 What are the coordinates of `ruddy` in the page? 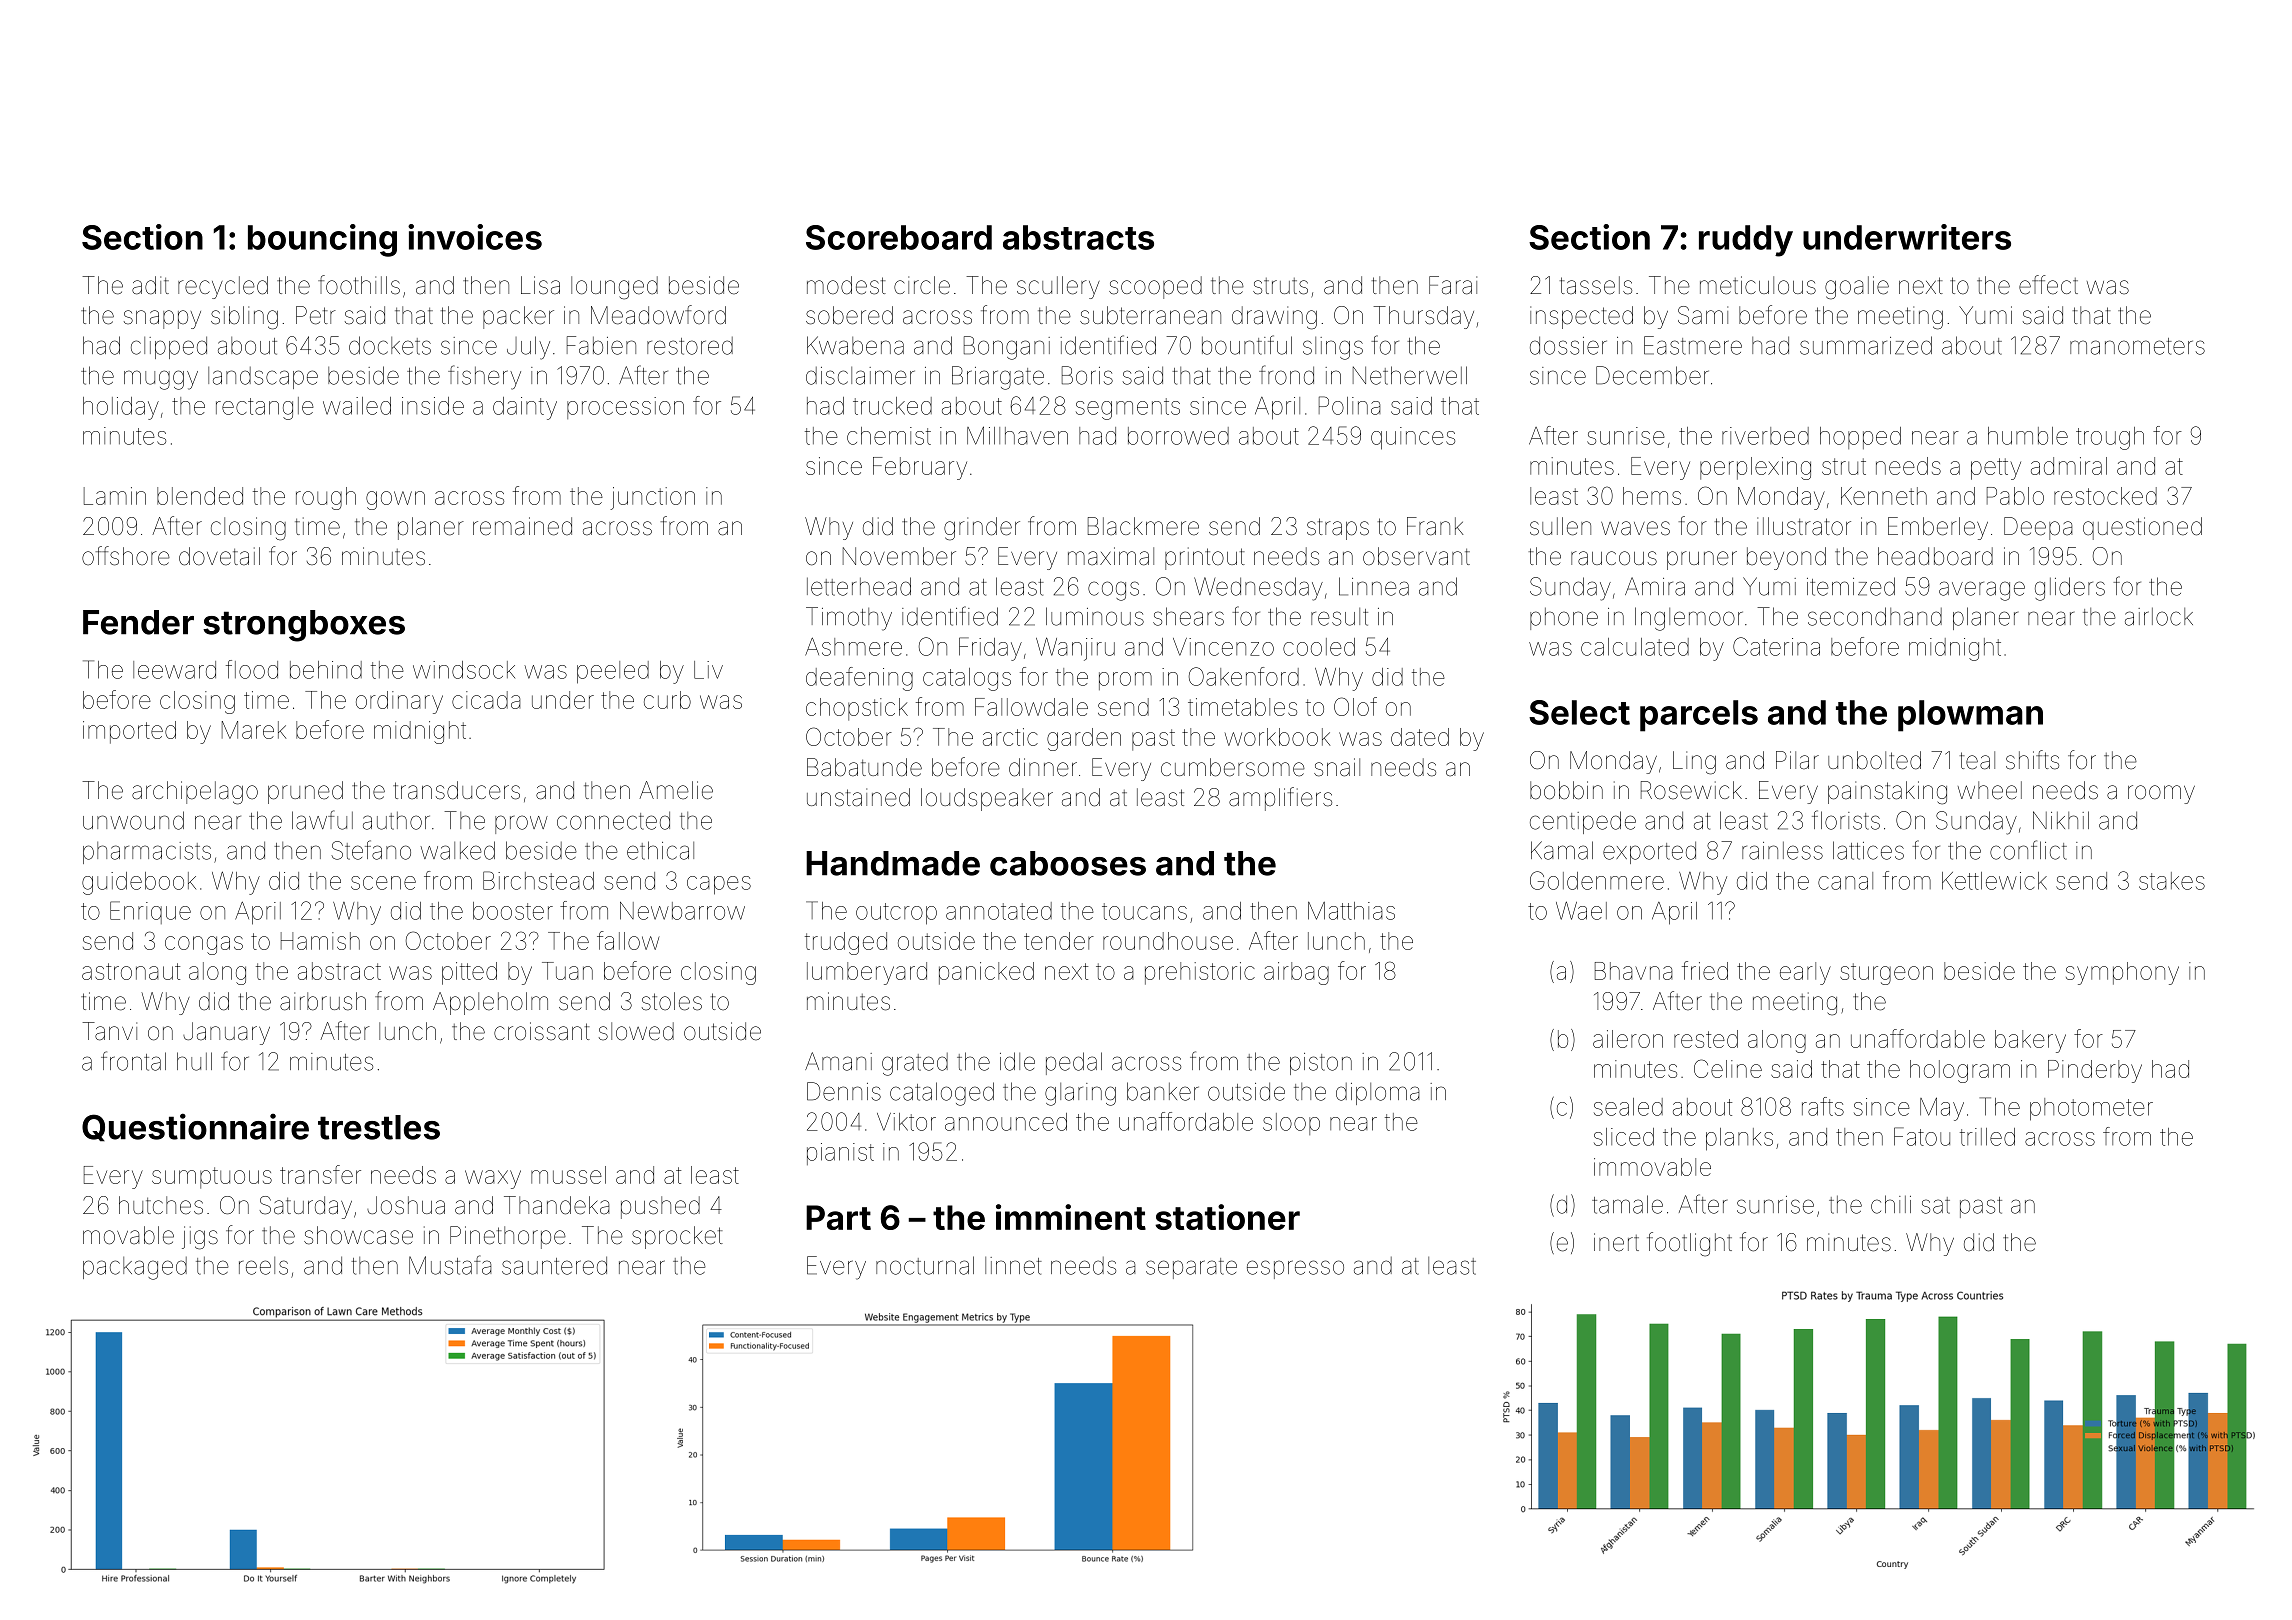 It's located at (1746, 241).
